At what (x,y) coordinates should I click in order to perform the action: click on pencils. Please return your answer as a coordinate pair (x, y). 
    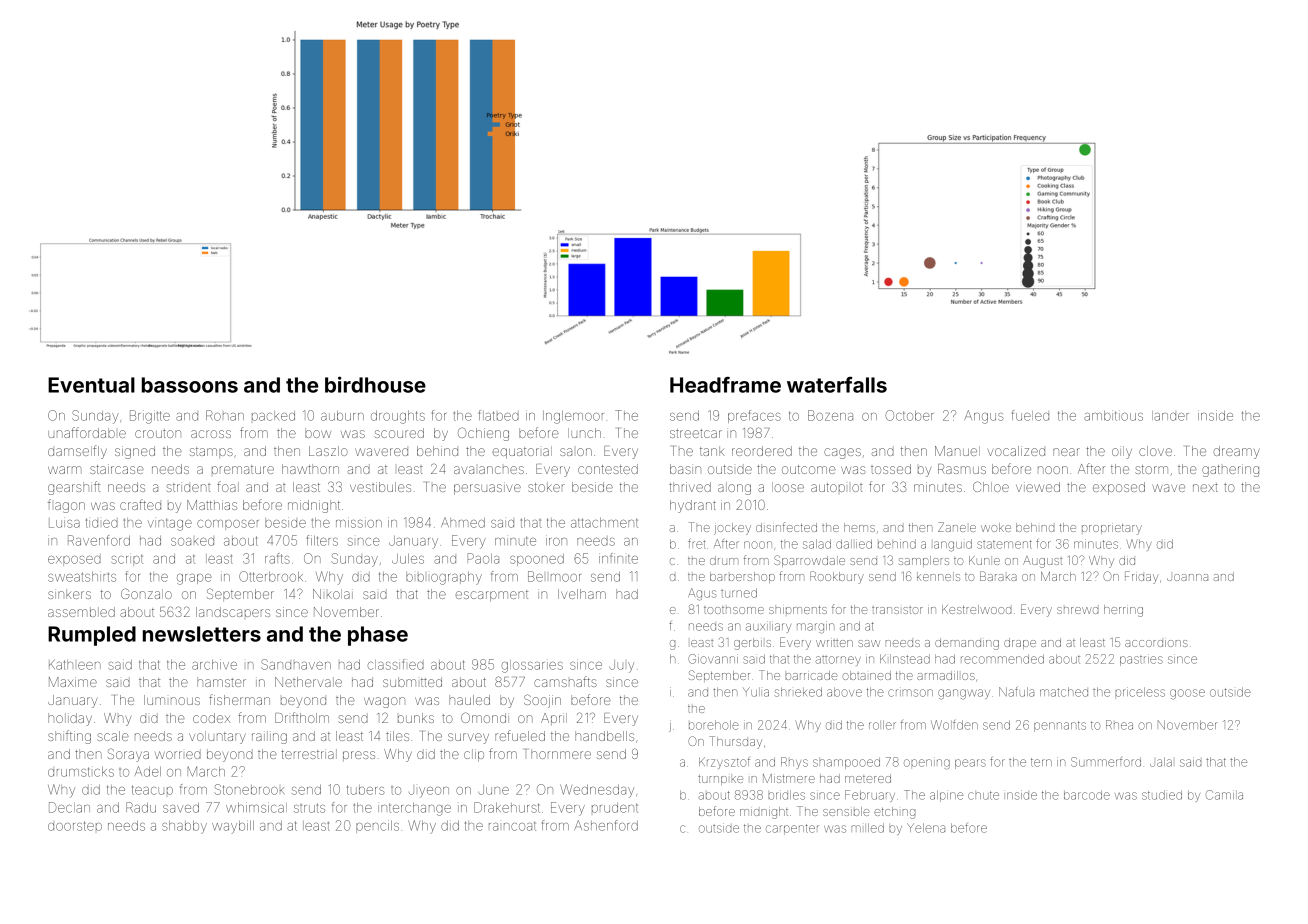
    Looking at the image, I should click on (377, 826).
